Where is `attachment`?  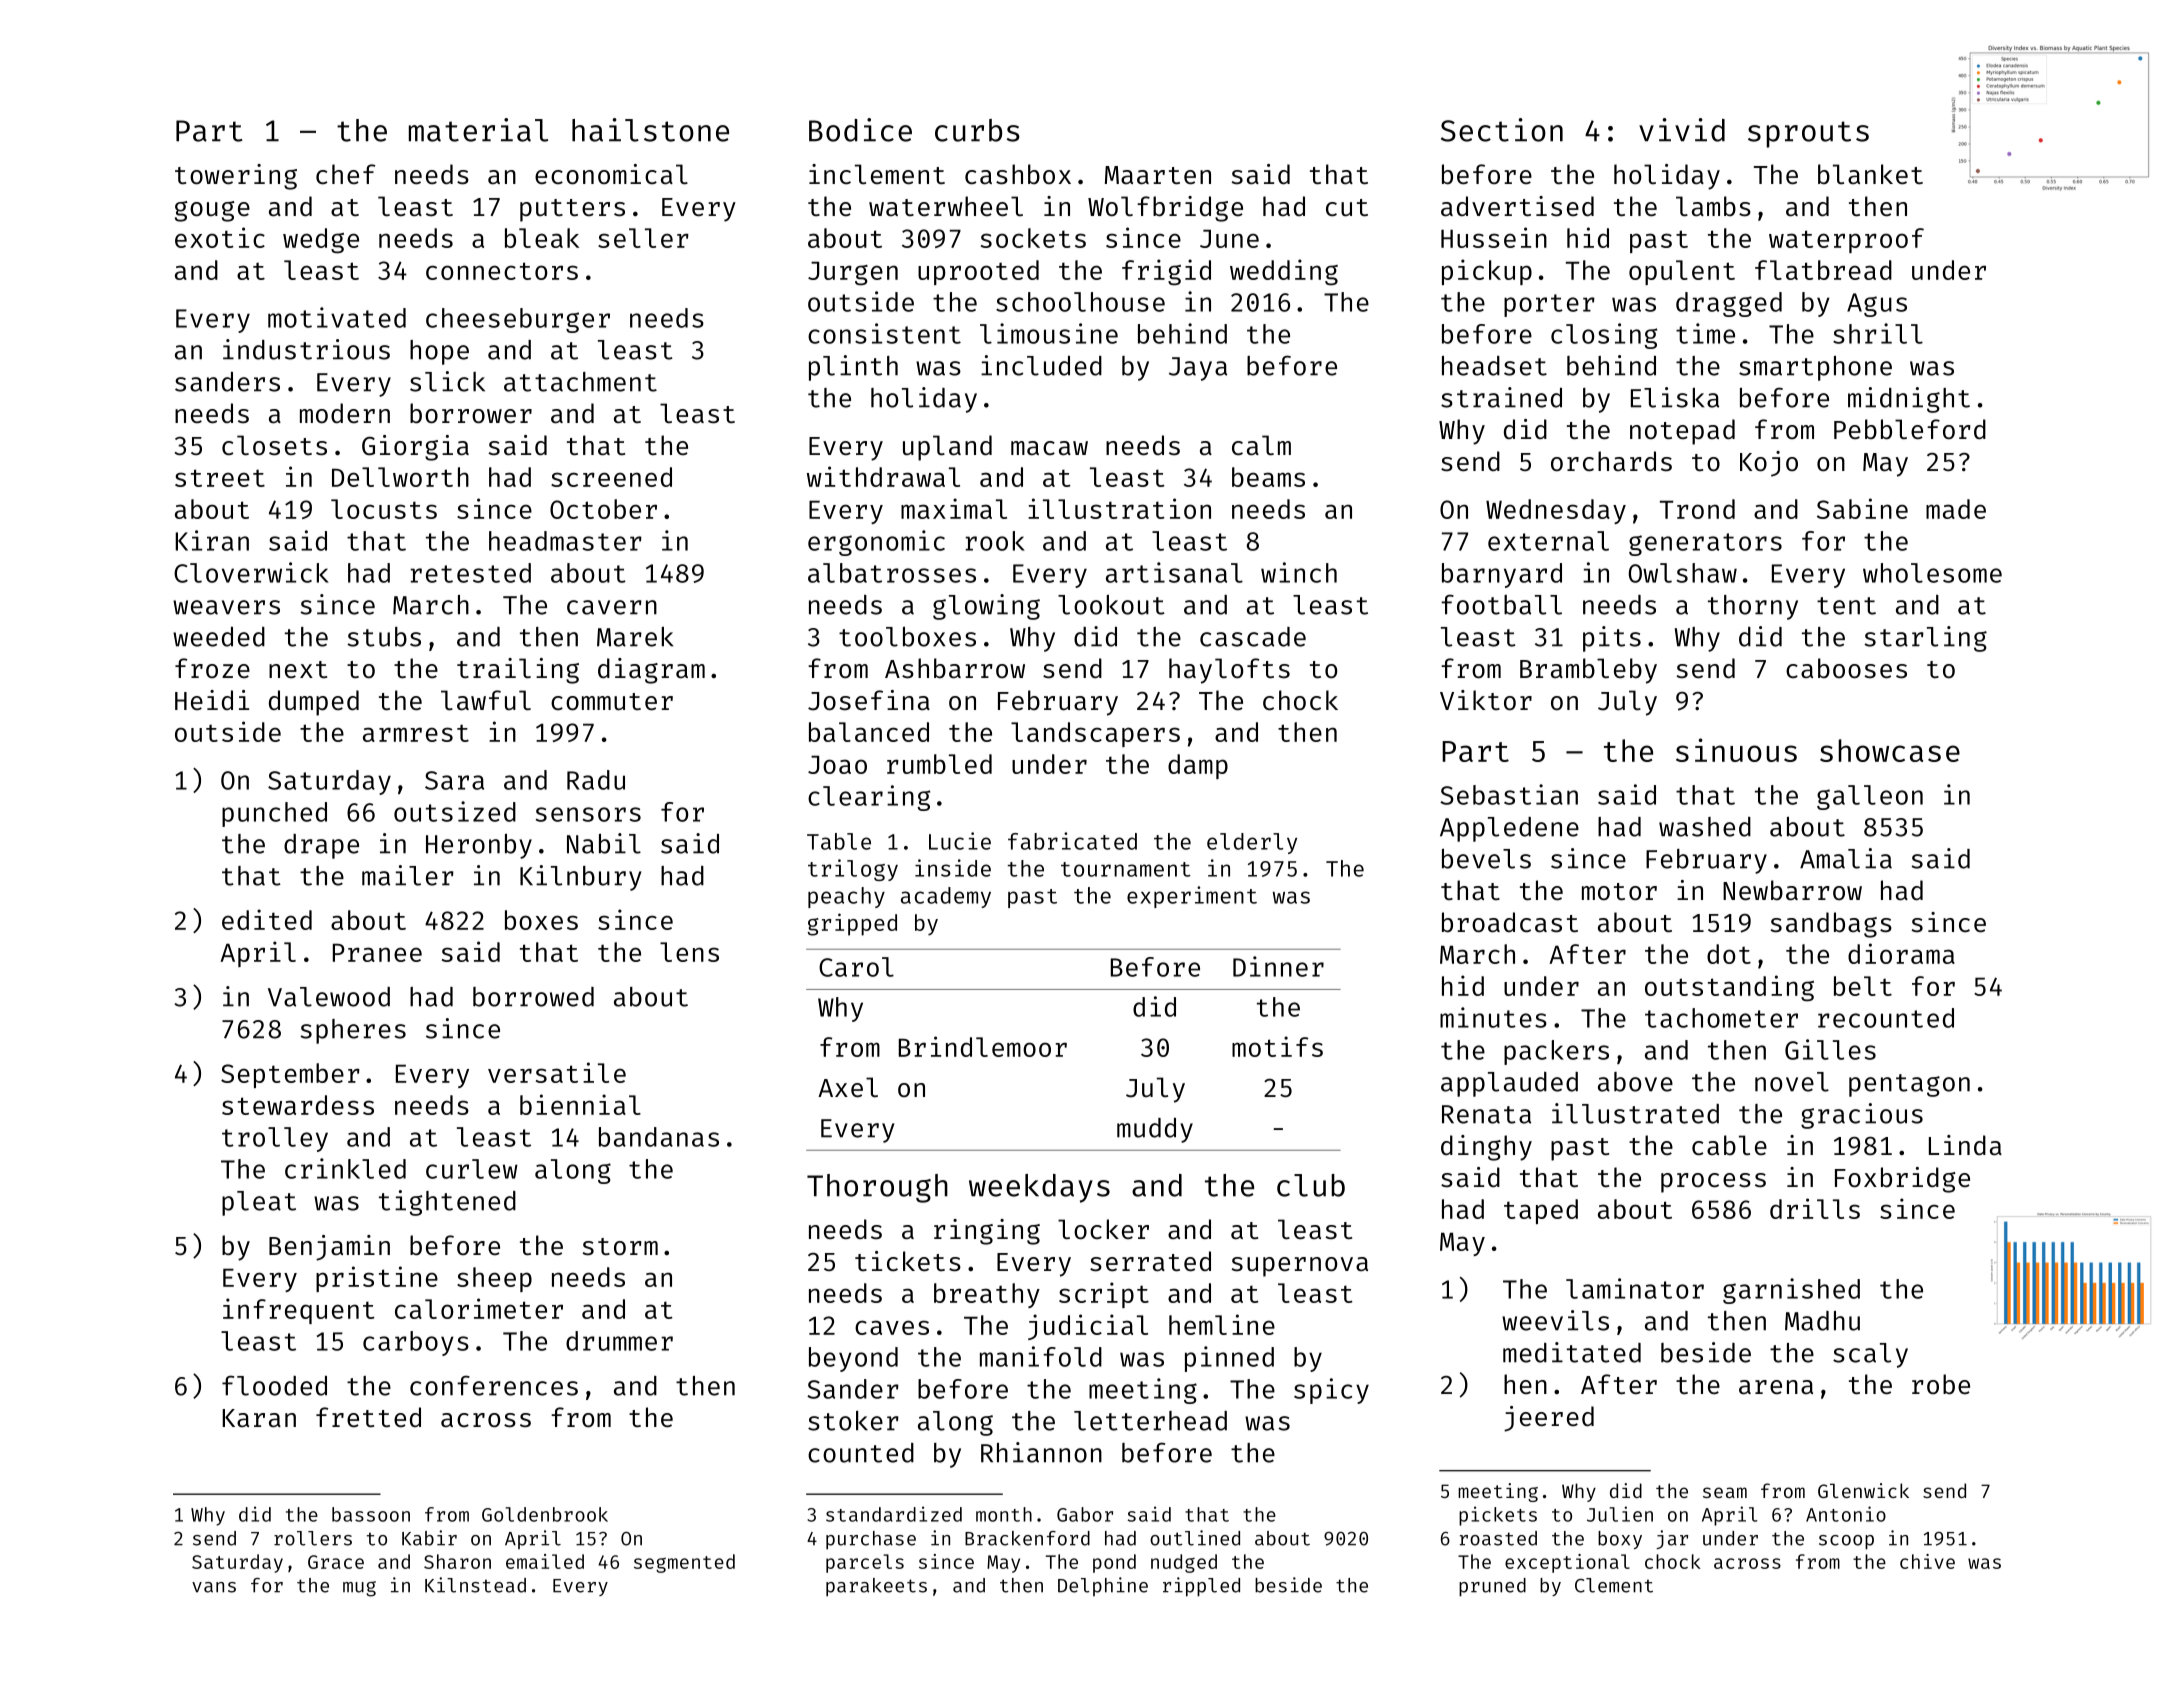
attachment is located at coordinates (580, 382).
